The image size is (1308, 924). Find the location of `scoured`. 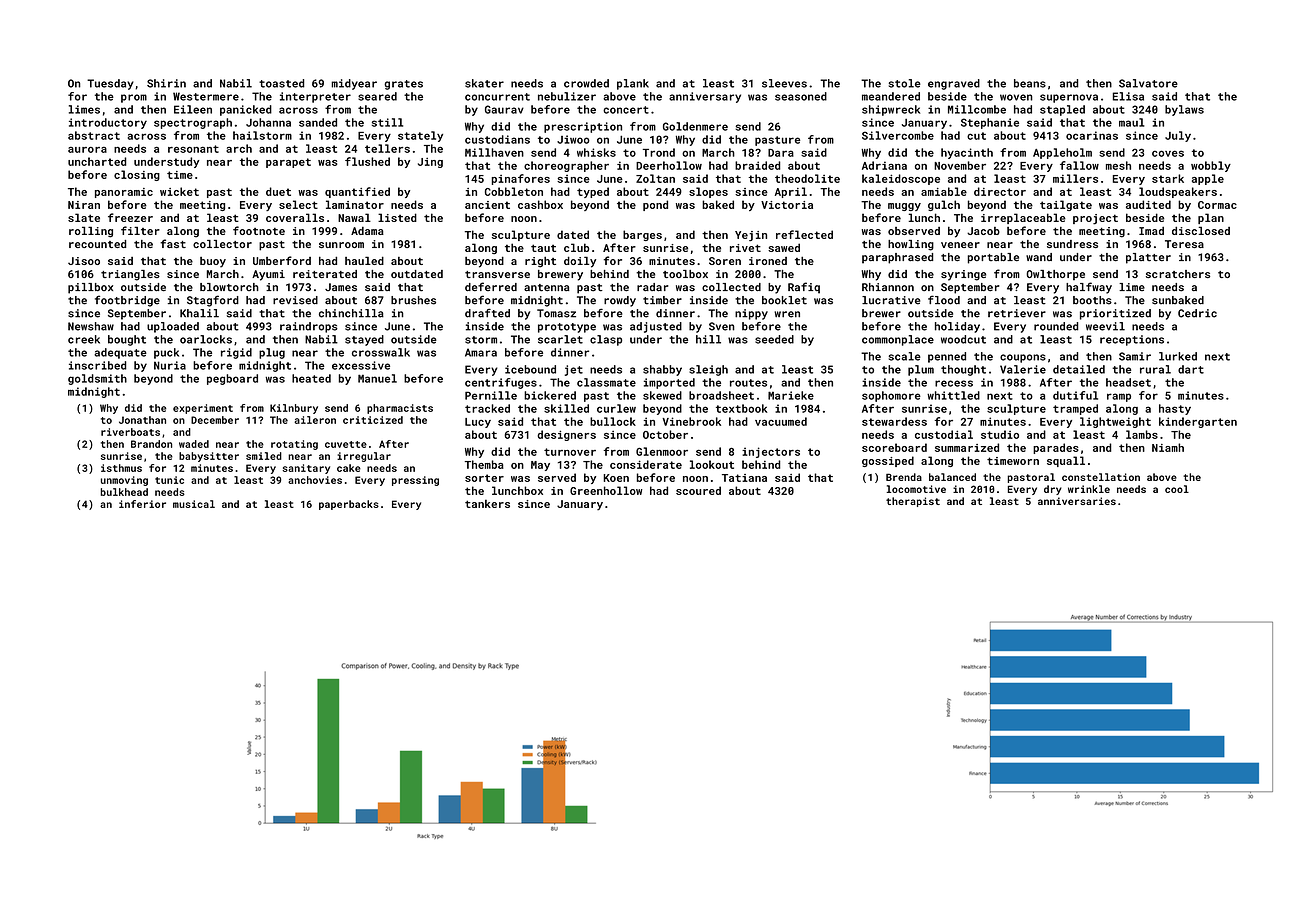

scoured is located at coordinates (698, 490).
